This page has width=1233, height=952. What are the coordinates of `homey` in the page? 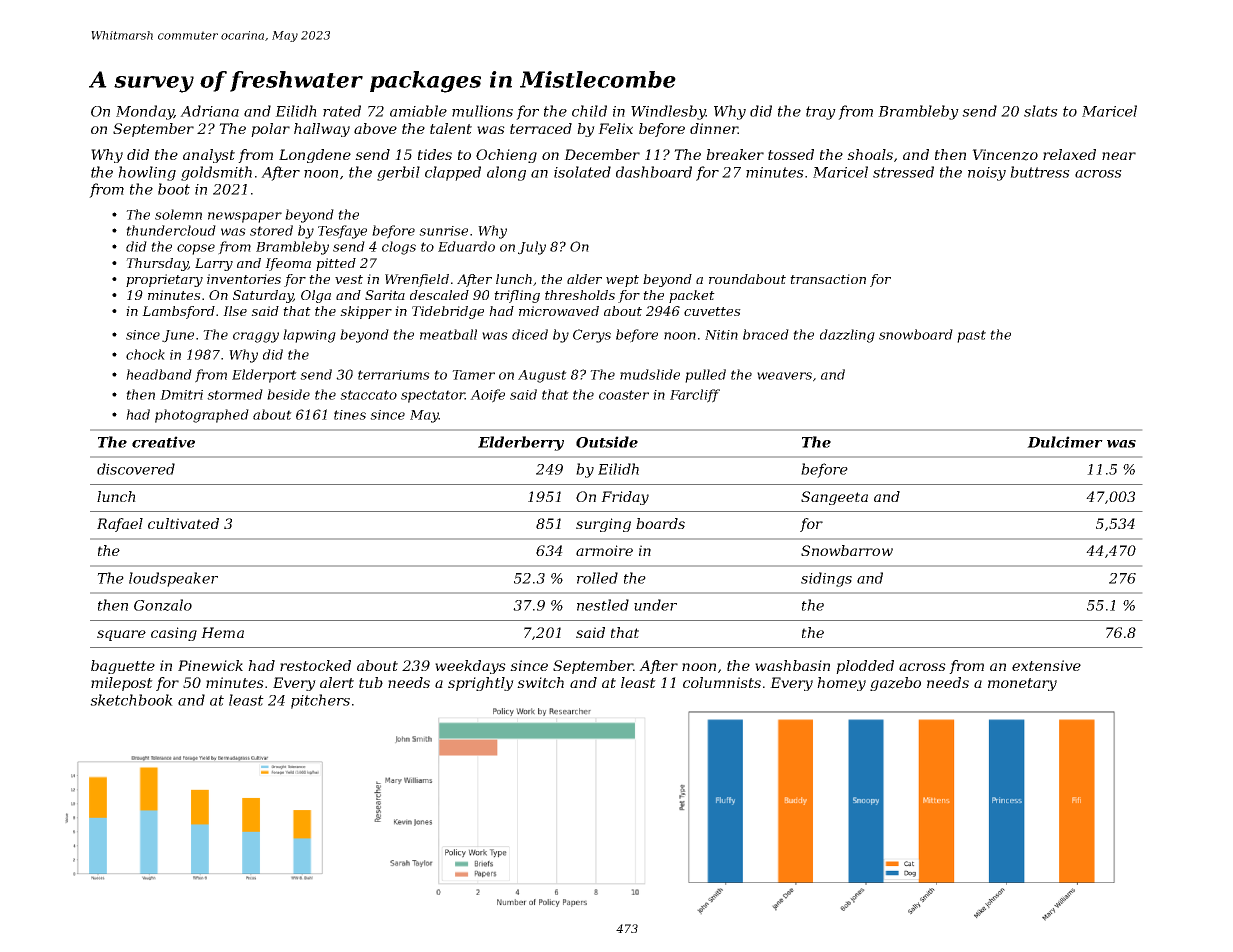 It's located at (841, 684).
